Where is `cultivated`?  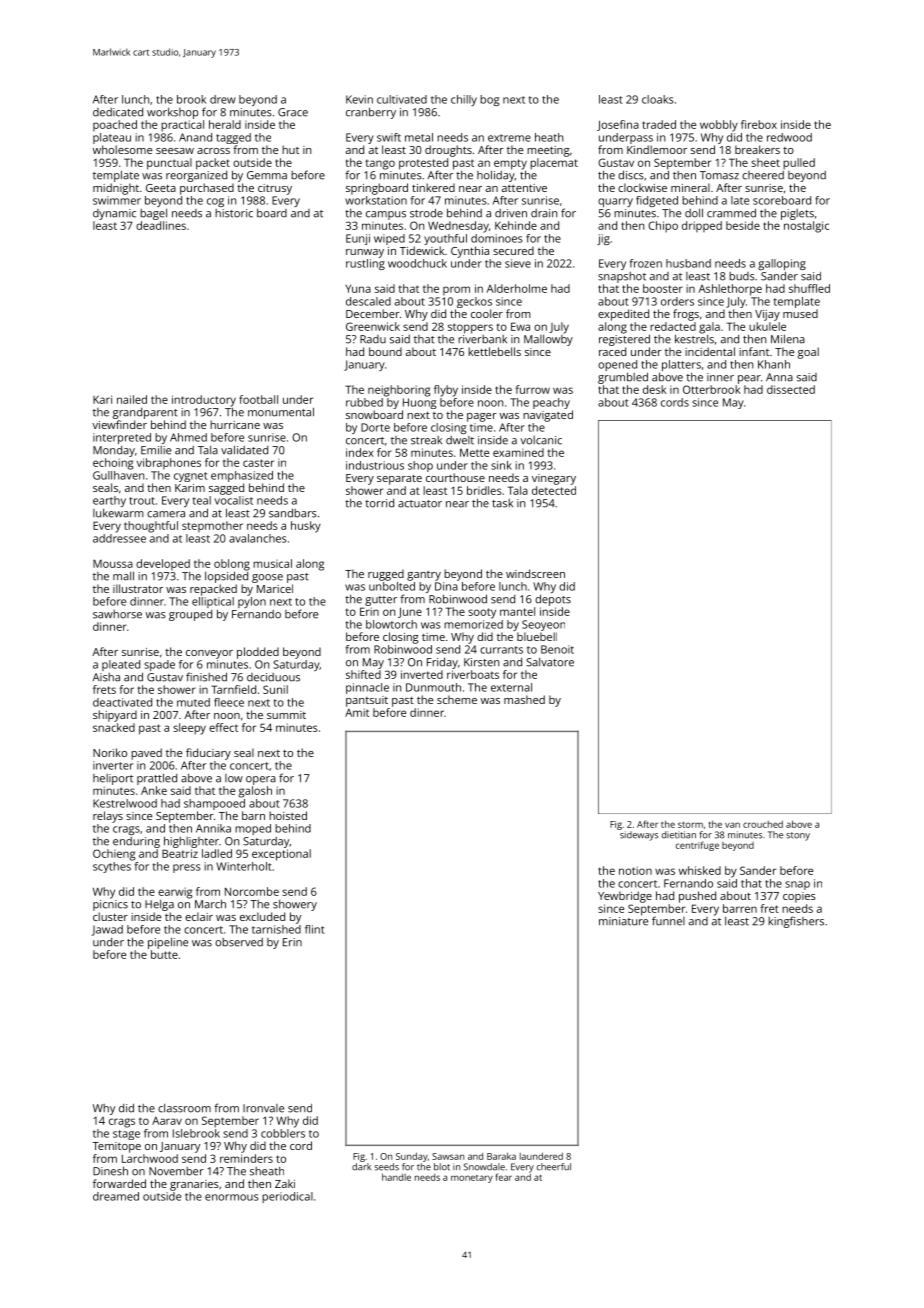
cultivated is located at coordinates (402, 99).
